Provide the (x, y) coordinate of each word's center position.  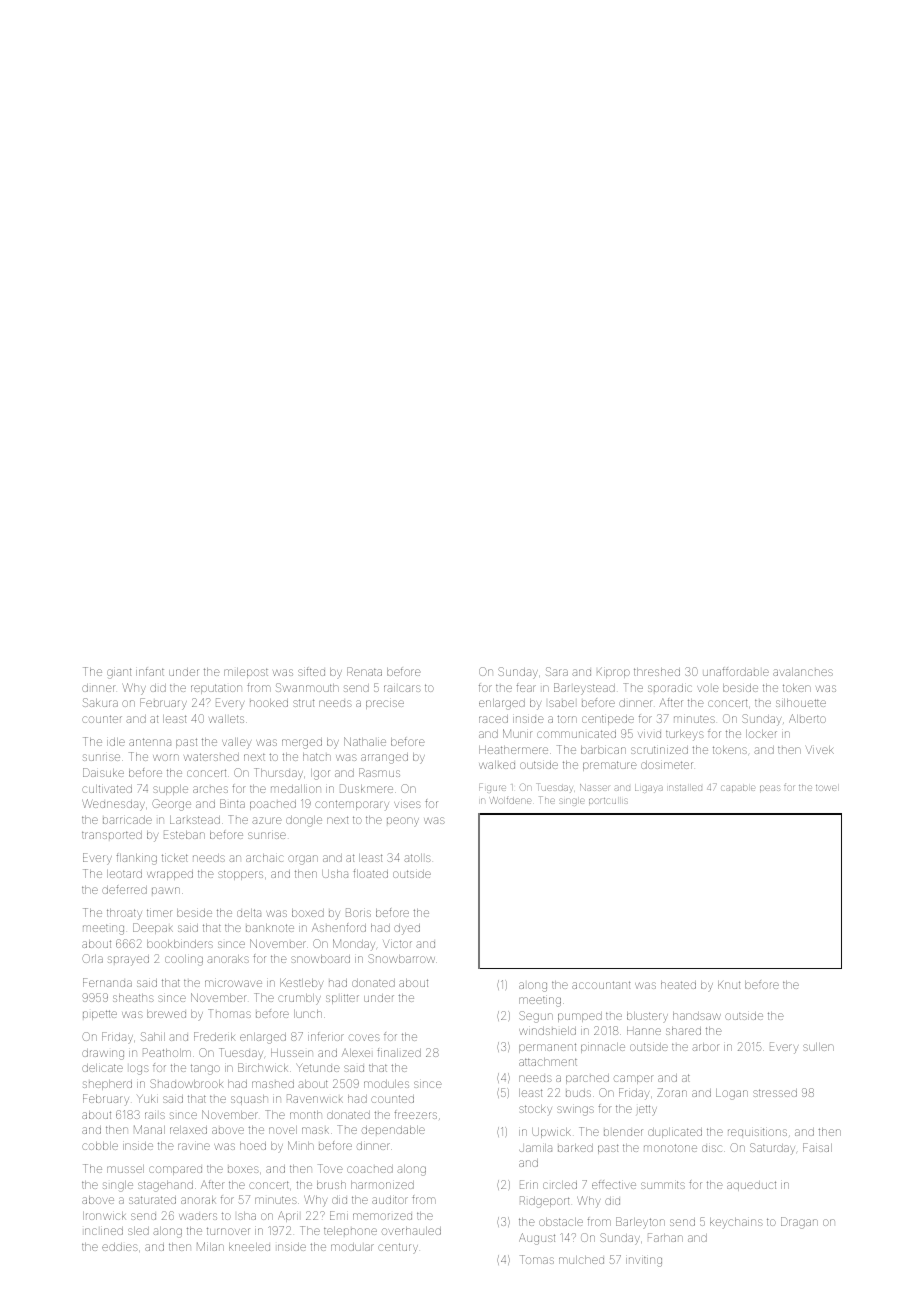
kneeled (249, 1247)
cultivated (107, 789)
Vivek (820, 750)
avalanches (803, 672)
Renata (364, 671)
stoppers (240, 875)
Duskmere (366, 788)
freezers (415, 1114)
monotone (670, 1148)
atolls (417, 858)
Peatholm (167, 1052)
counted (392, 1099)
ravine (194, 1146)
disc (712, 1148)
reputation (216, 689)
